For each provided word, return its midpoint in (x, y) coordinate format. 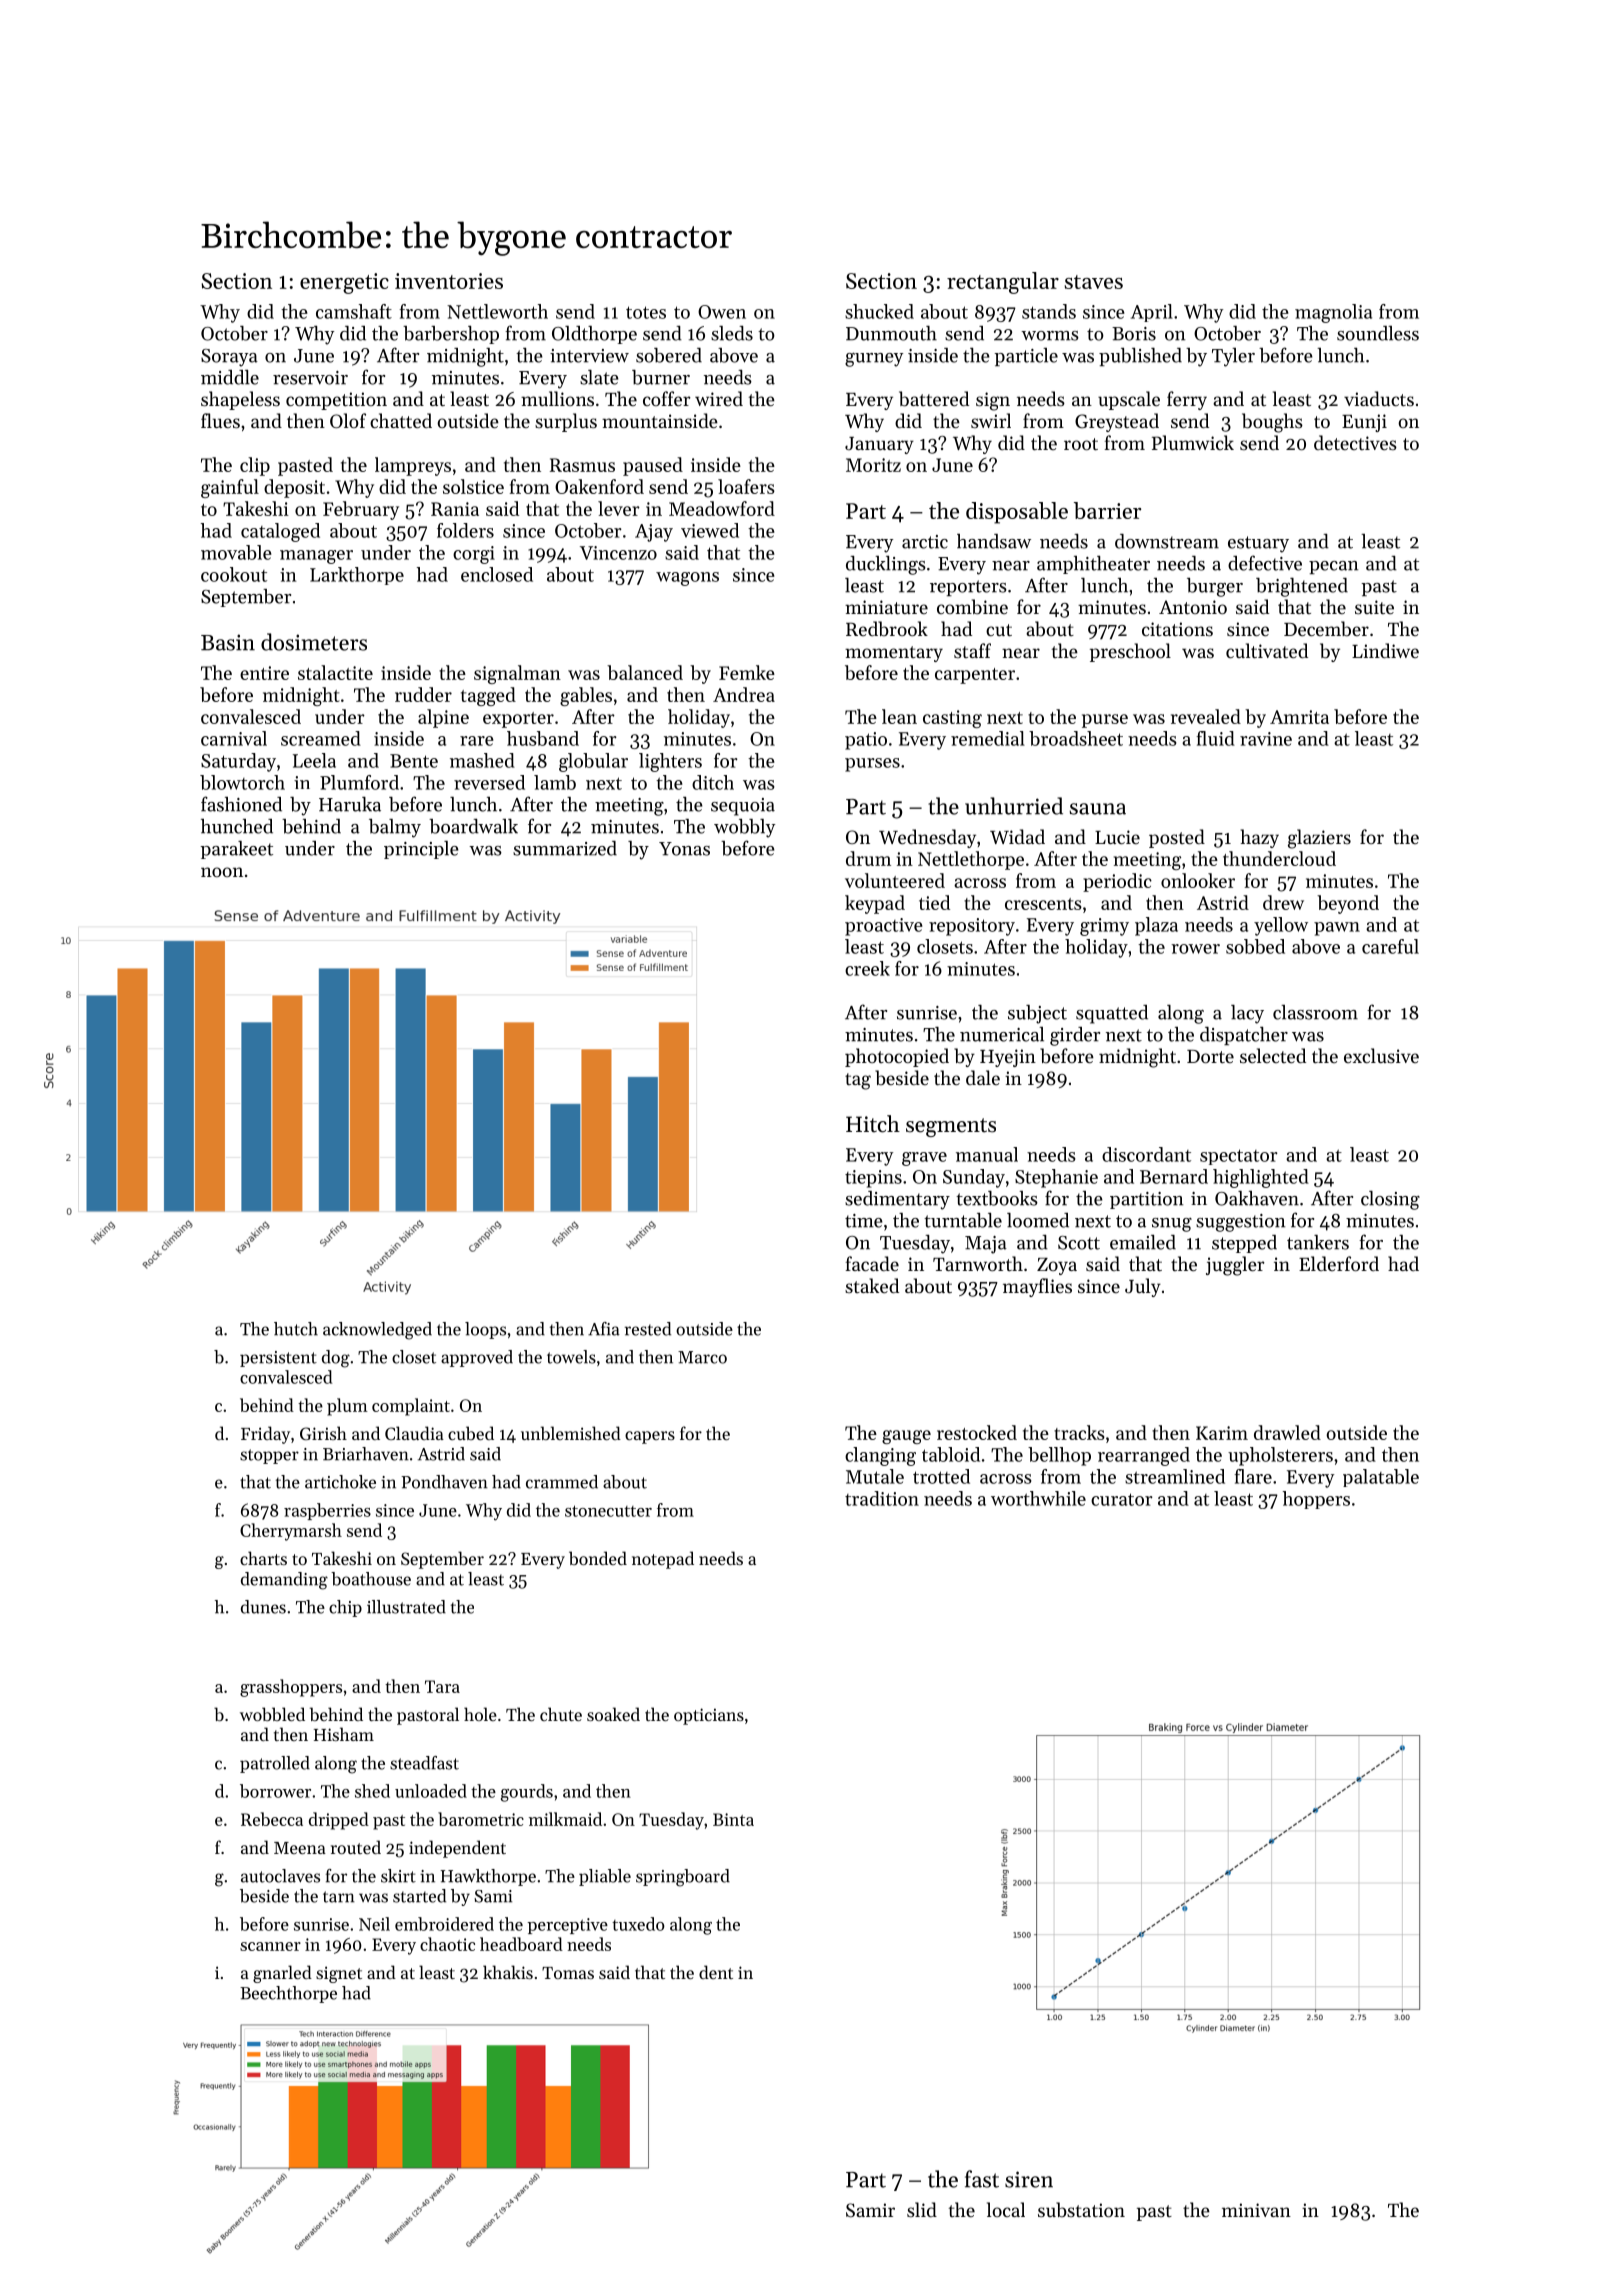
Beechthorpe (288, 1994)
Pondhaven (444, 1482)
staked (872, 1285)
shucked (879, 311)
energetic (344, 283)
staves (1094, 282)
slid (922, 2209)
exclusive (1381, 1055)
